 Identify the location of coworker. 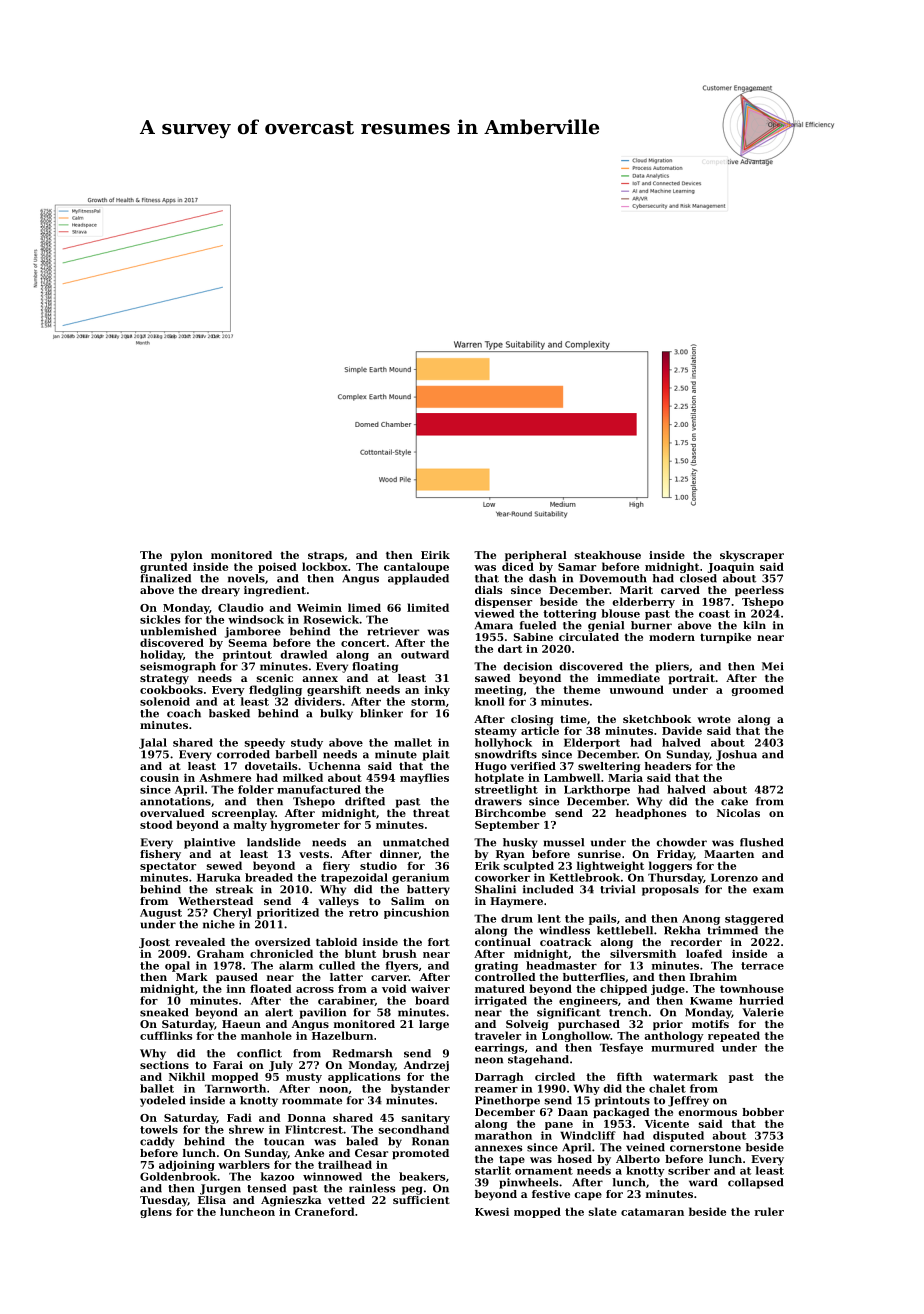
(502, 877).
